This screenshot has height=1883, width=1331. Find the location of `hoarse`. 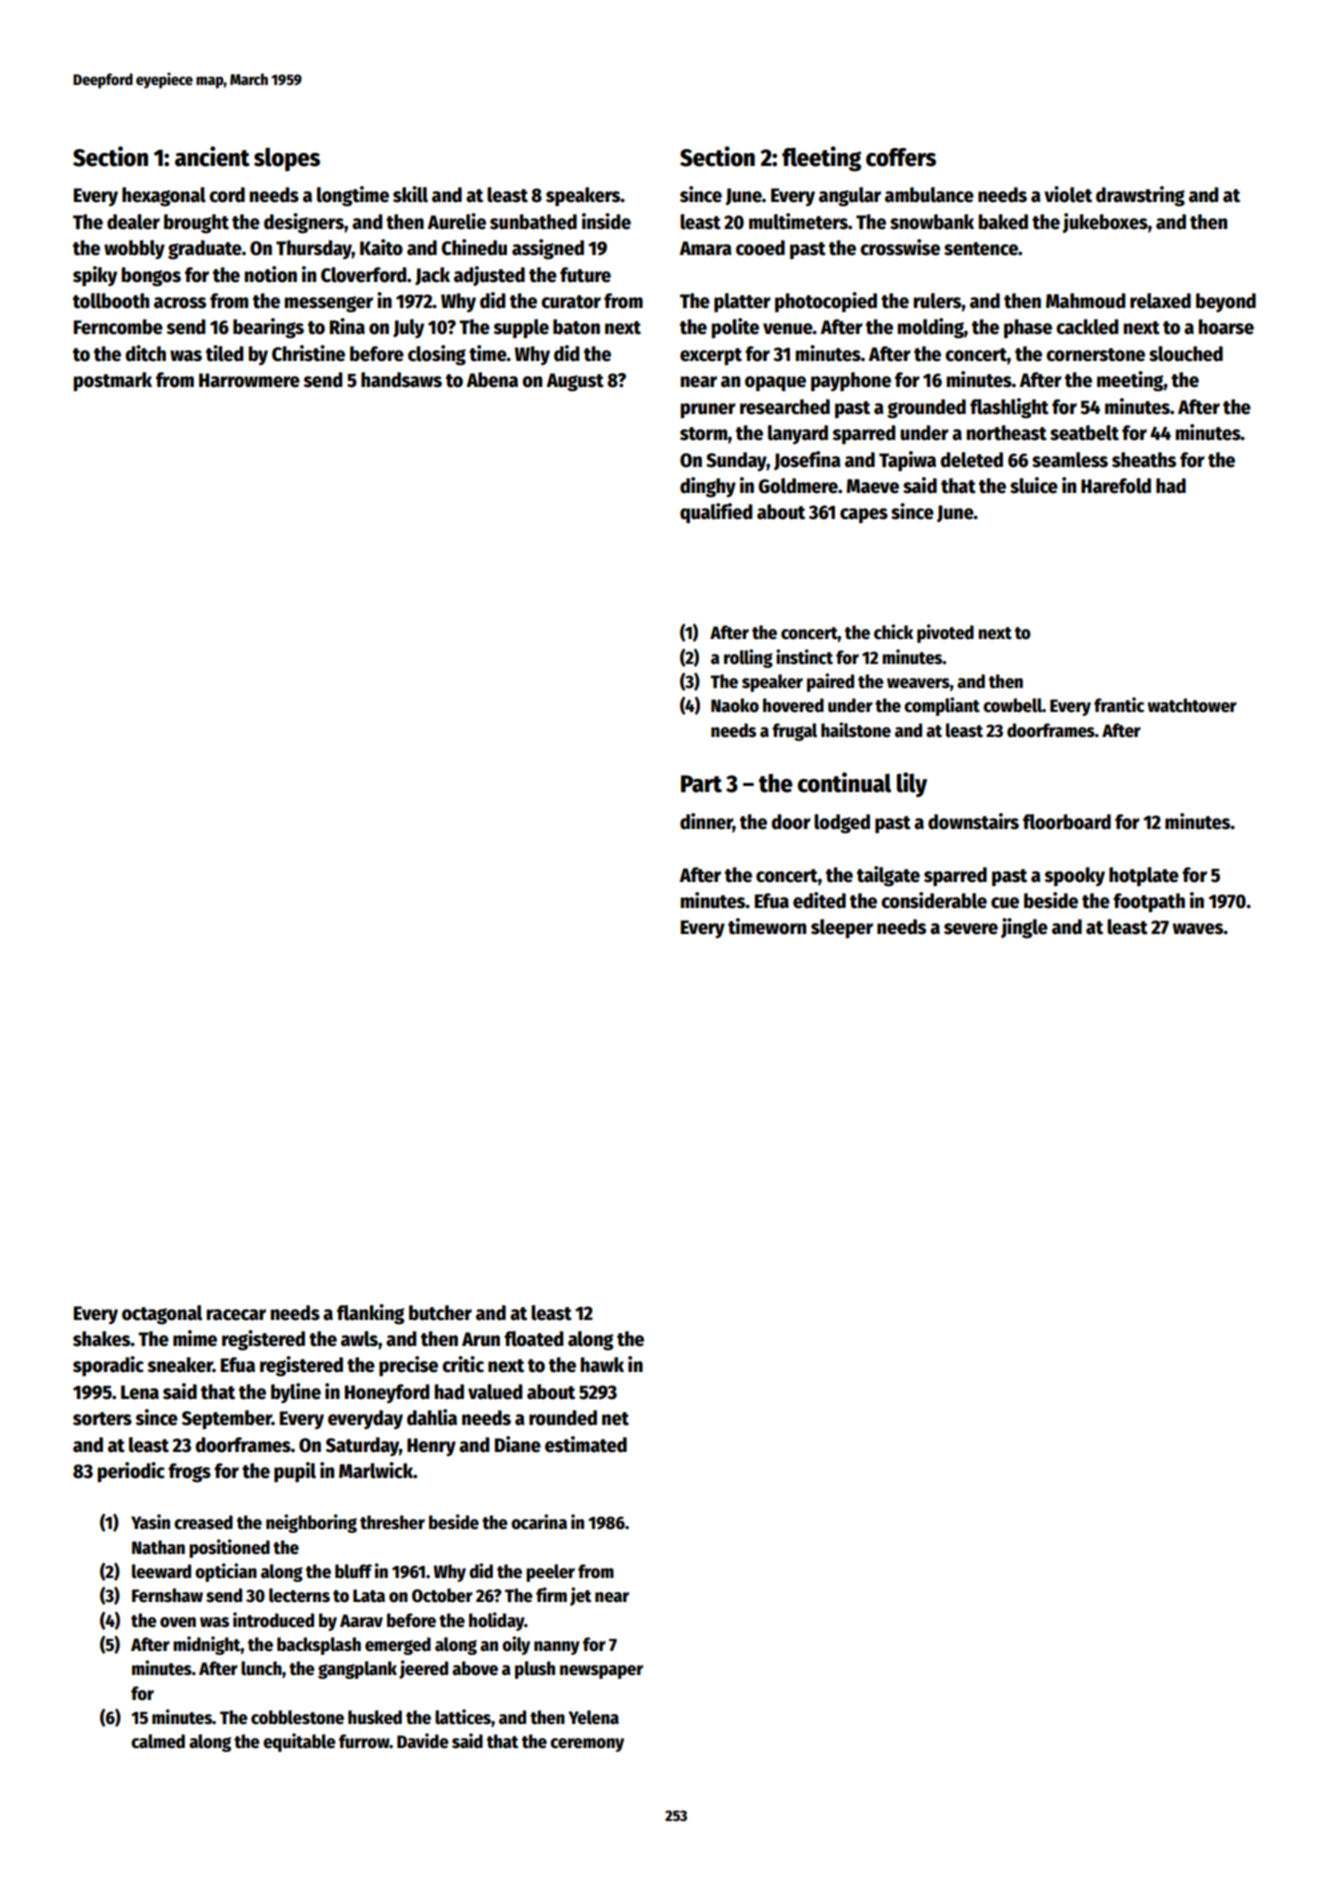

hoarse is located at coordinates (1226, 327).
